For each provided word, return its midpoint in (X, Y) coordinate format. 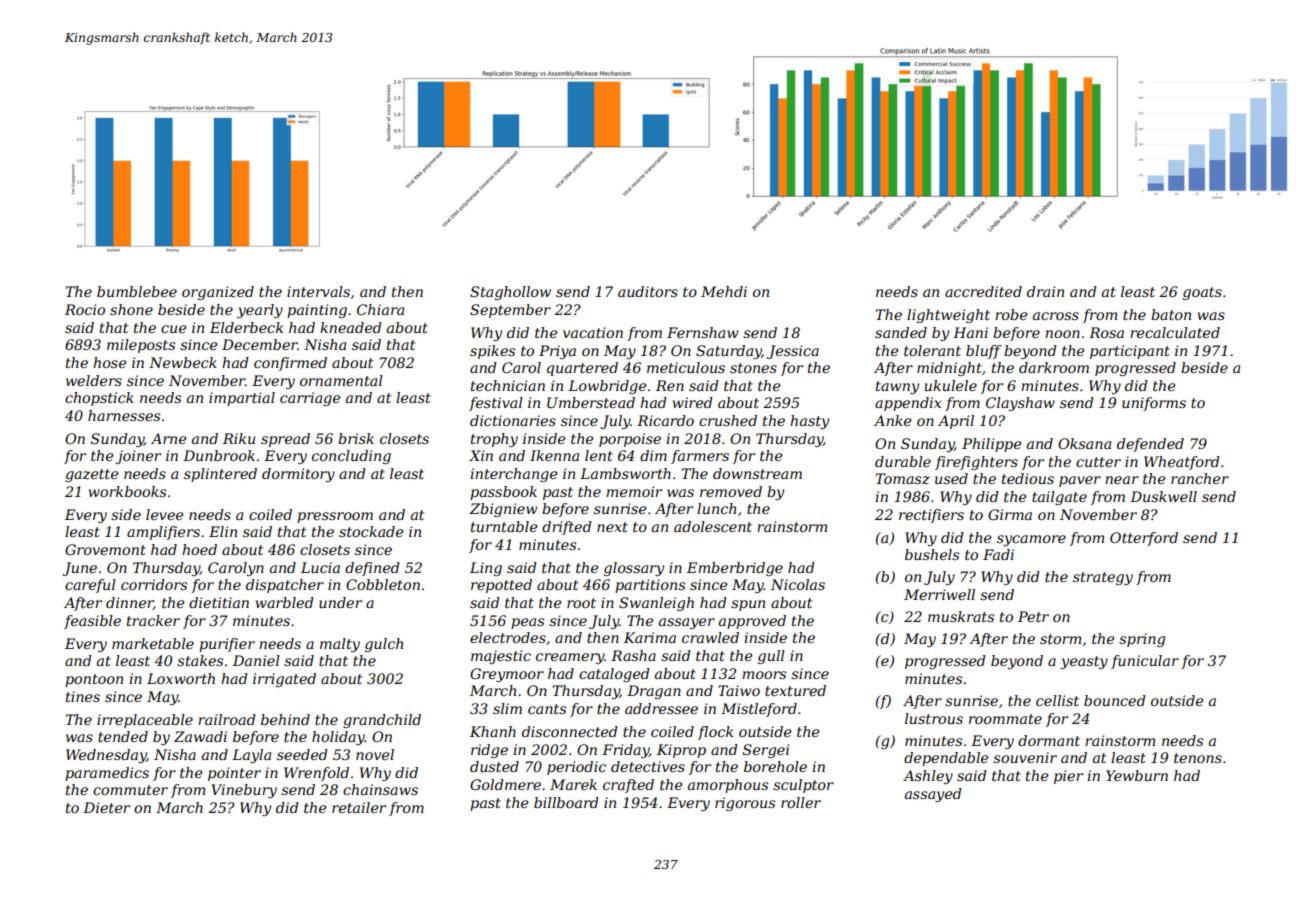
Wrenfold (316, 774)
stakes (200, 660)
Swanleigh (656, 604)
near (1122, 480)
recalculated (1175, 332)
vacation (593, 332)
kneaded (351, 327)
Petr (1033, 616)
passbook (503, 493)
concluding (351, 457)
